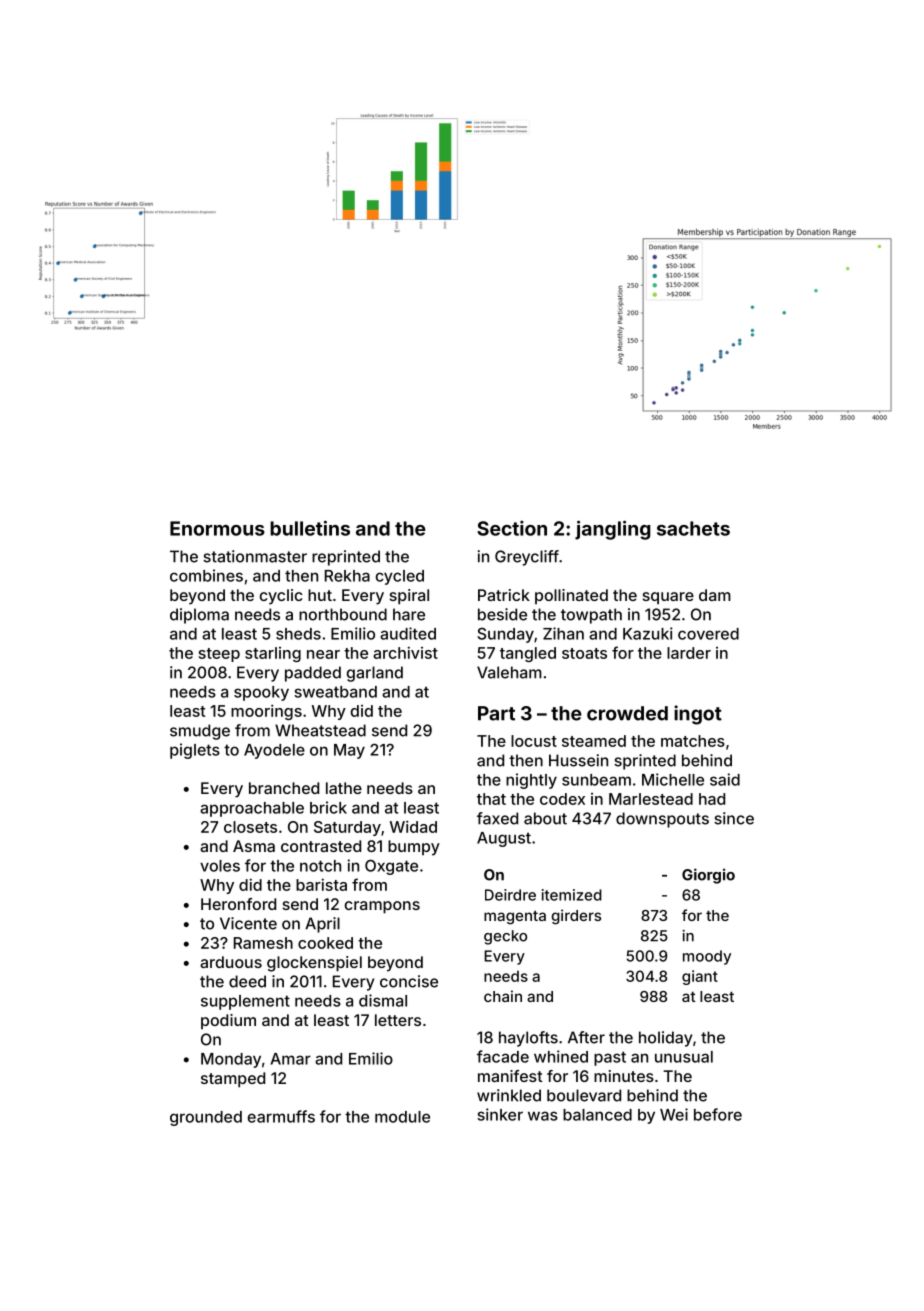 This screenshot has height=1311, width=924. I want to click on stamped, so click(233, 1080).
